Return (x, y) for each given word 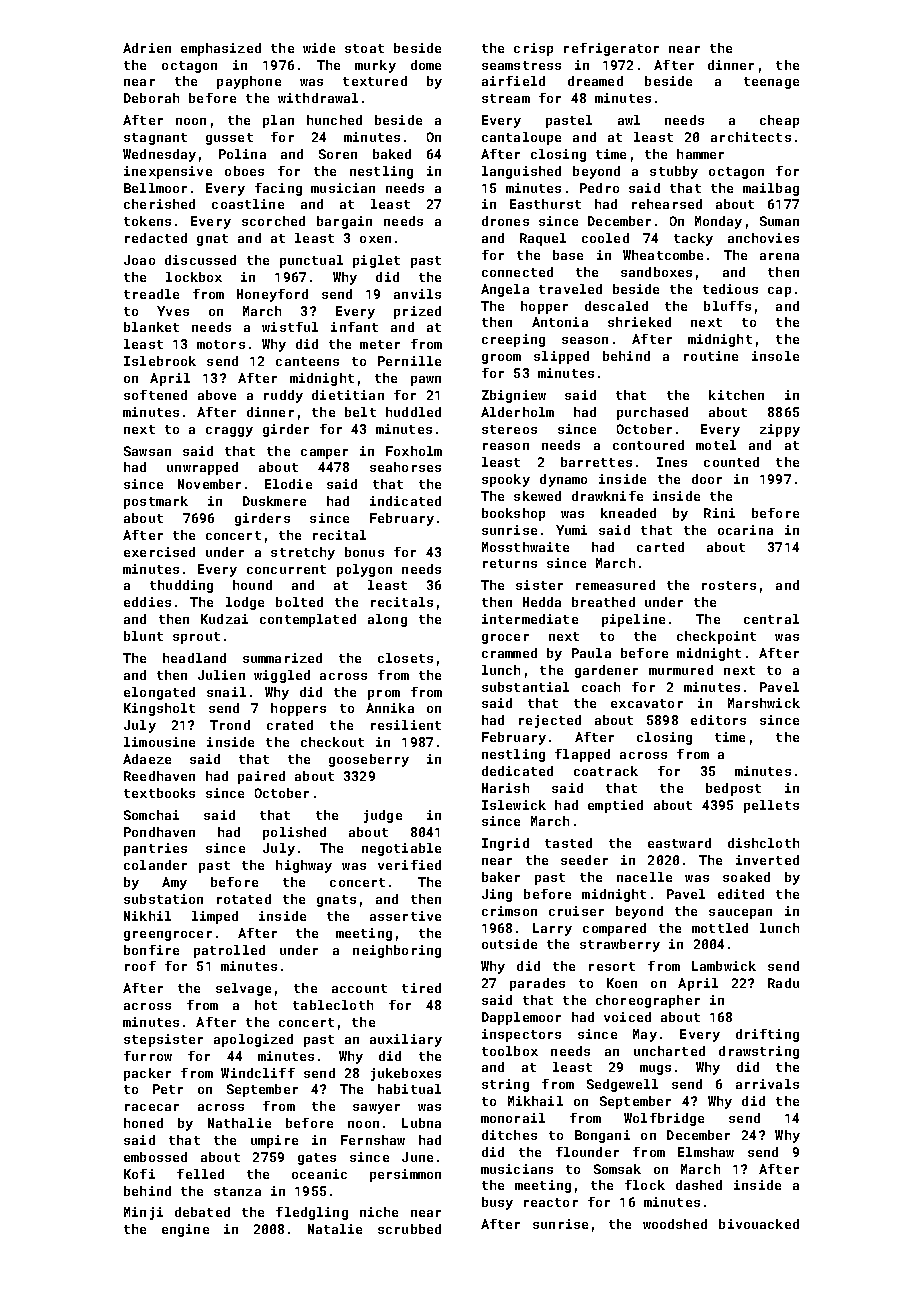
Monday (718, 222)
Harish (505, 788)
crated (290, 725)
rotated (244, 899)
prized (417, 312)
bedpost (733, 789)
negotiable (401, 849)
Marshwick (764, 703)
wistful (290, 327)
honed (143, 1123)
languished (521, 172)
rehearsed (667, 204)
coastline (248, 204)
